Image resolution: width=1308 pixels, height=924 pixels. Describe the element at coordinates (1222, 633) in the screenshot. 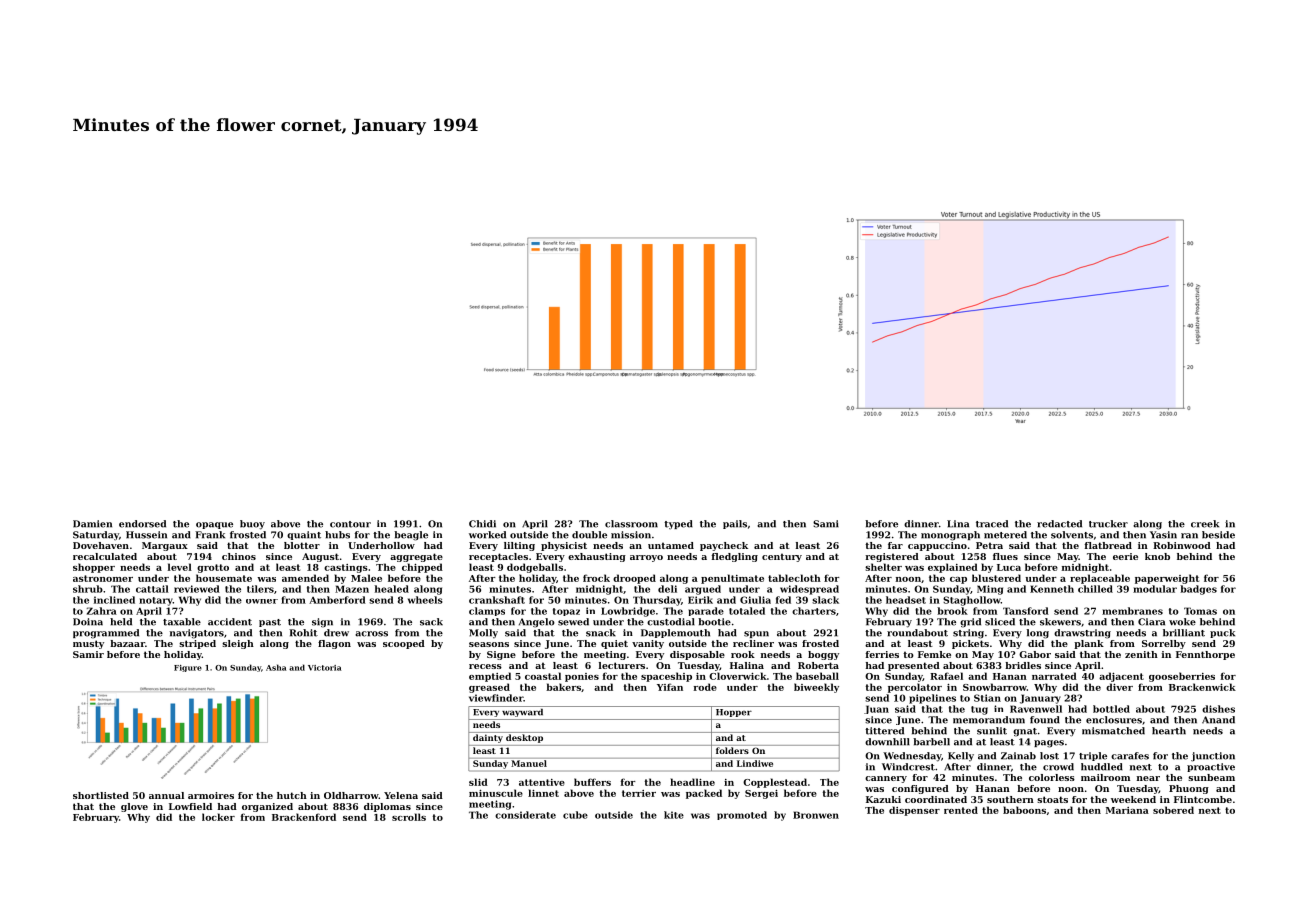

I see `puck` at that location.
